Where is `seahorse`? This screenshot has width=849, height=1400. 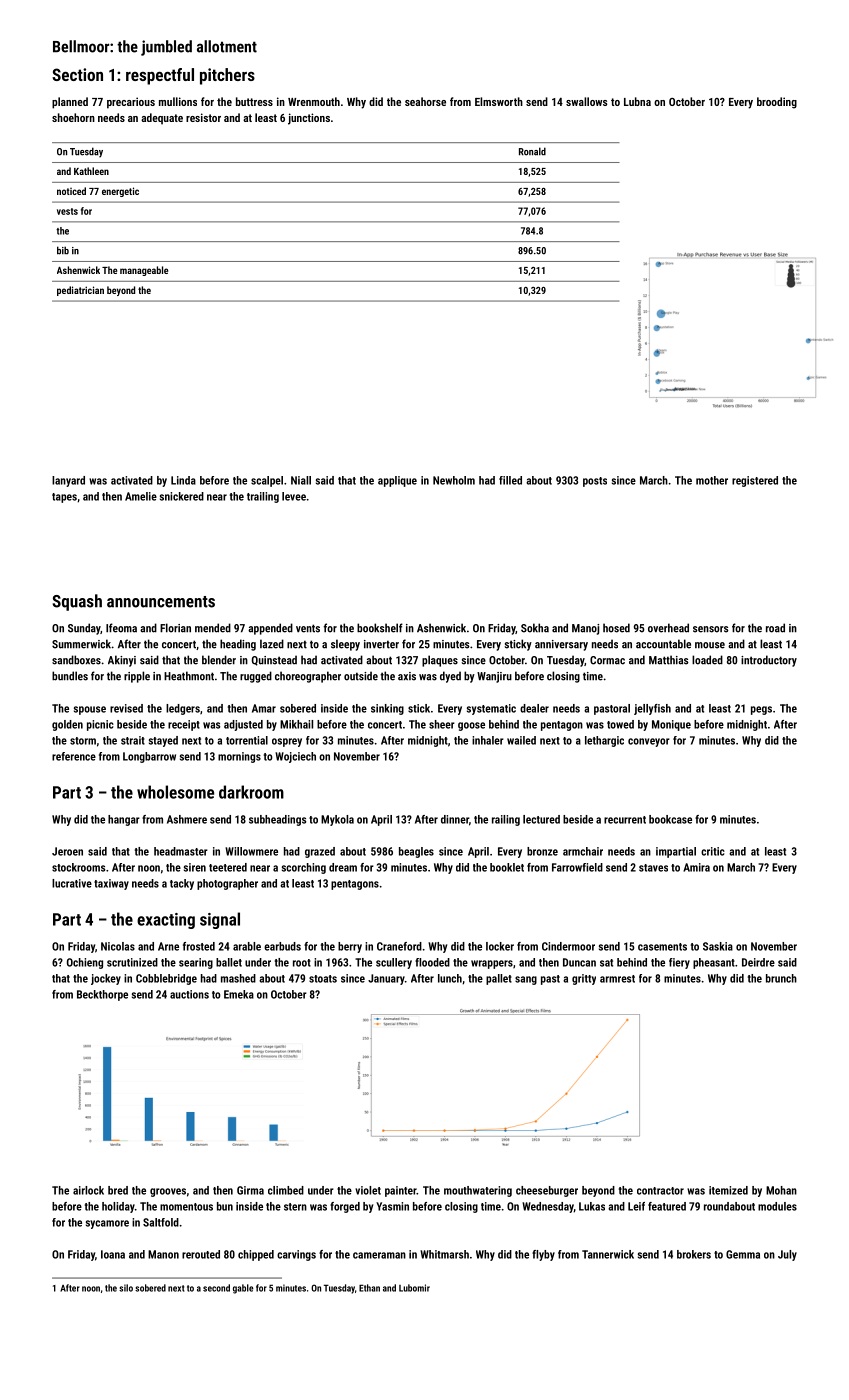 seahorse is located at coordinates (425, 101).
